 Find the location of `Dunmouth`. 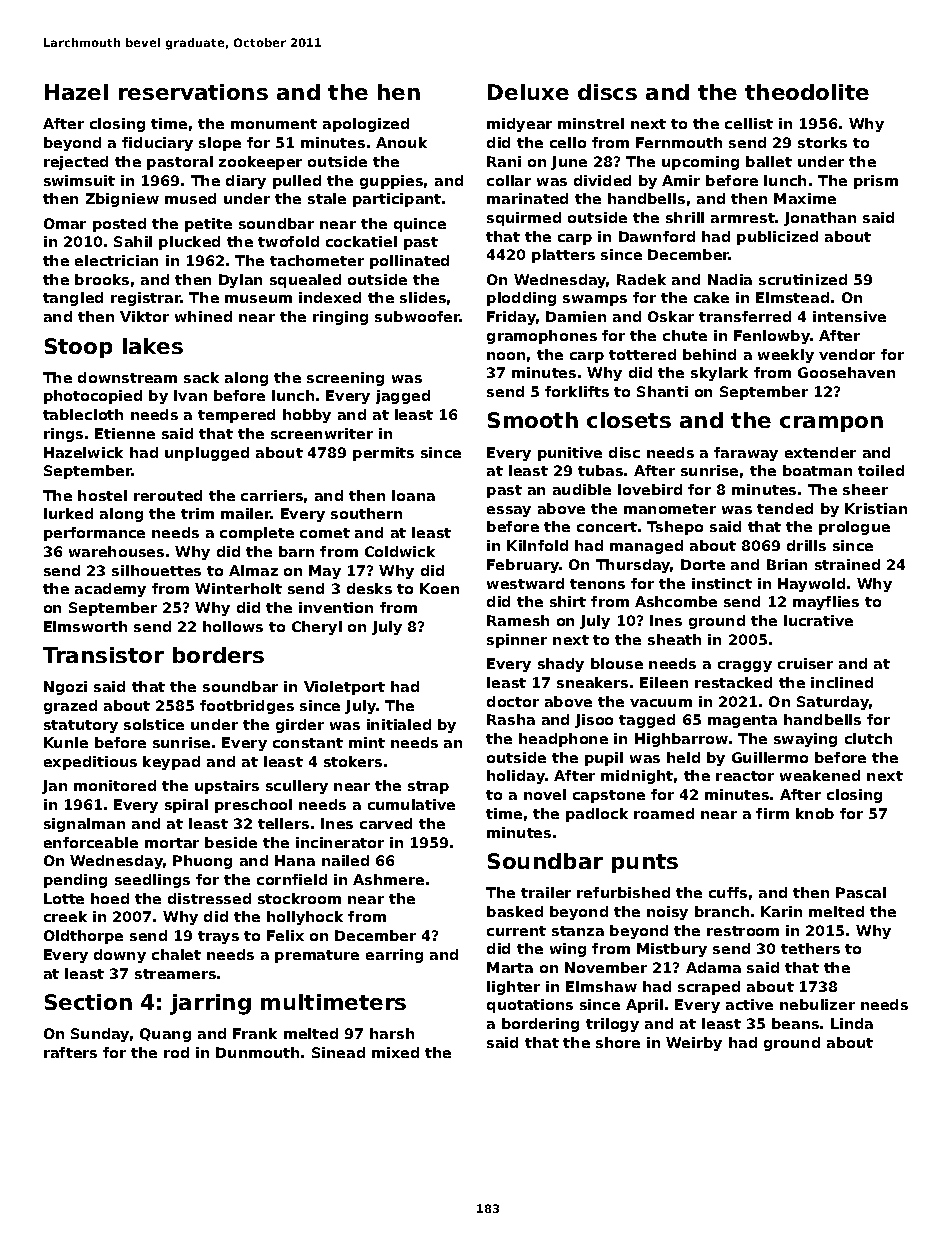

Dunmouth is located at coordinates (257, 1052).
